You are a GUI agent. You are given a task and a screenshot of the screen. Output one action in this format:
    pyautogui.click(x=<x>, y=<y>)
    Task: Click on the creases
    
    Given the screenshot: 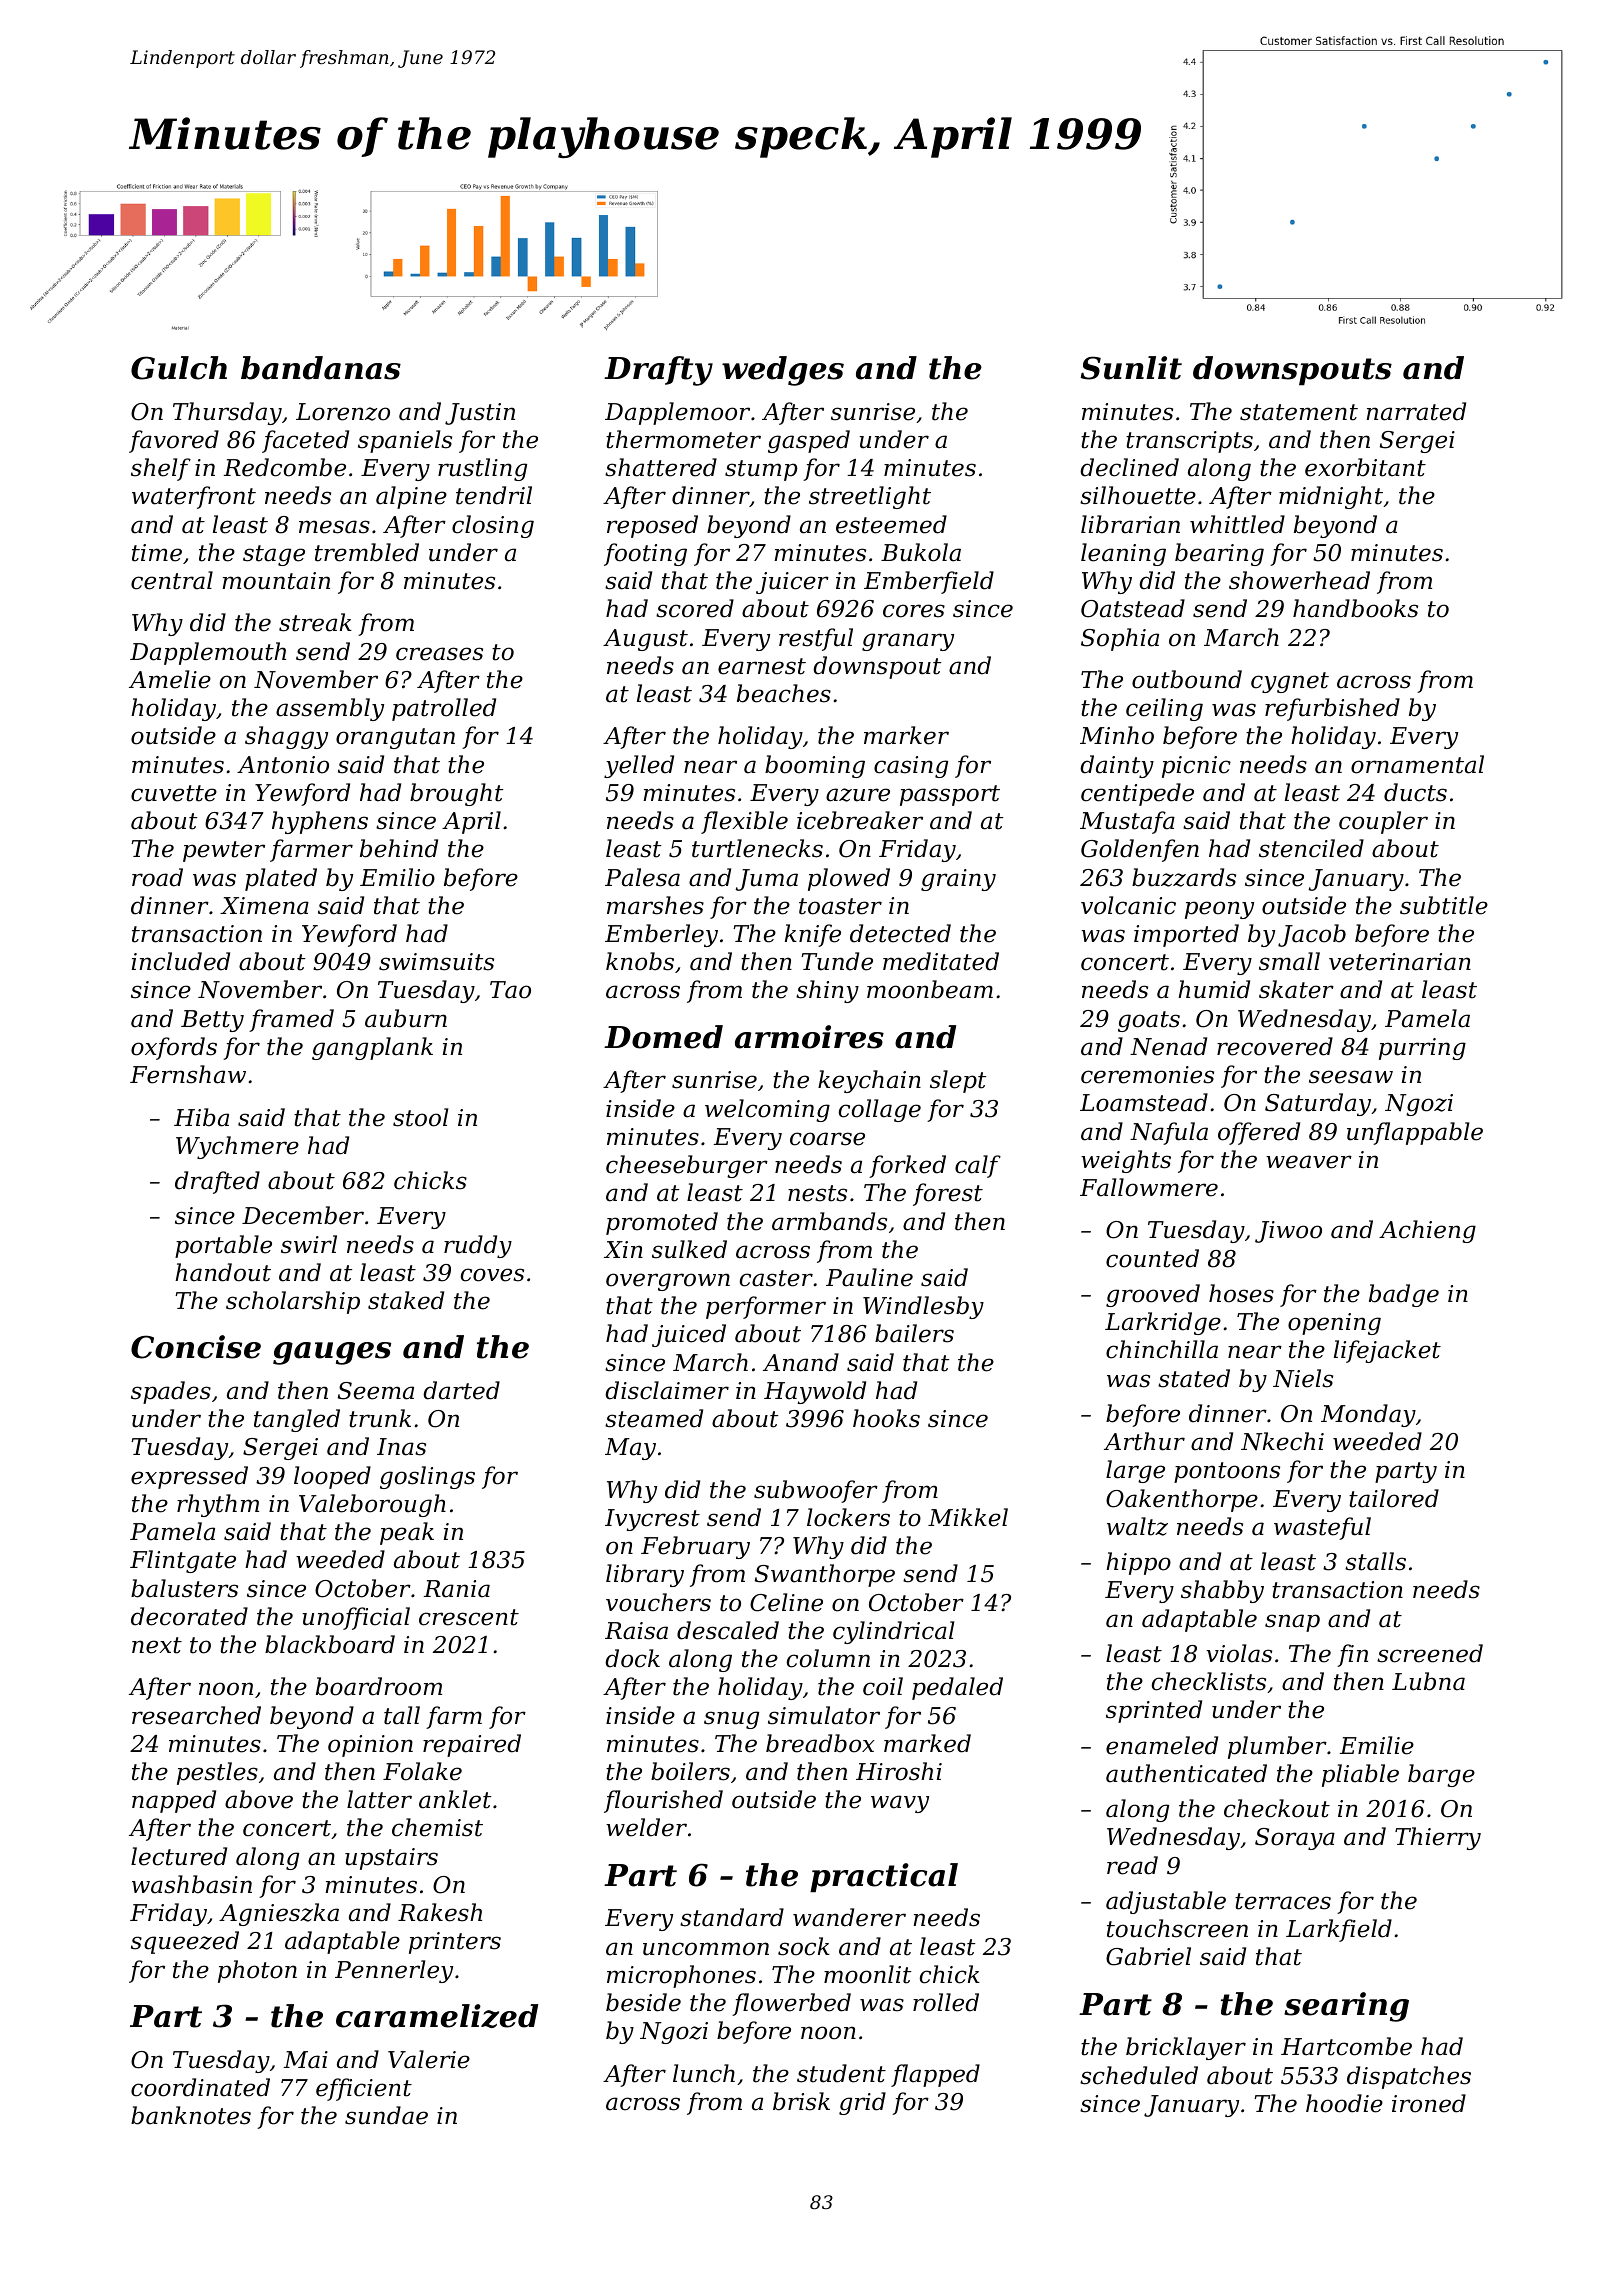 What is the action you would take?
    pyautogui.click(x=439, y=654)
